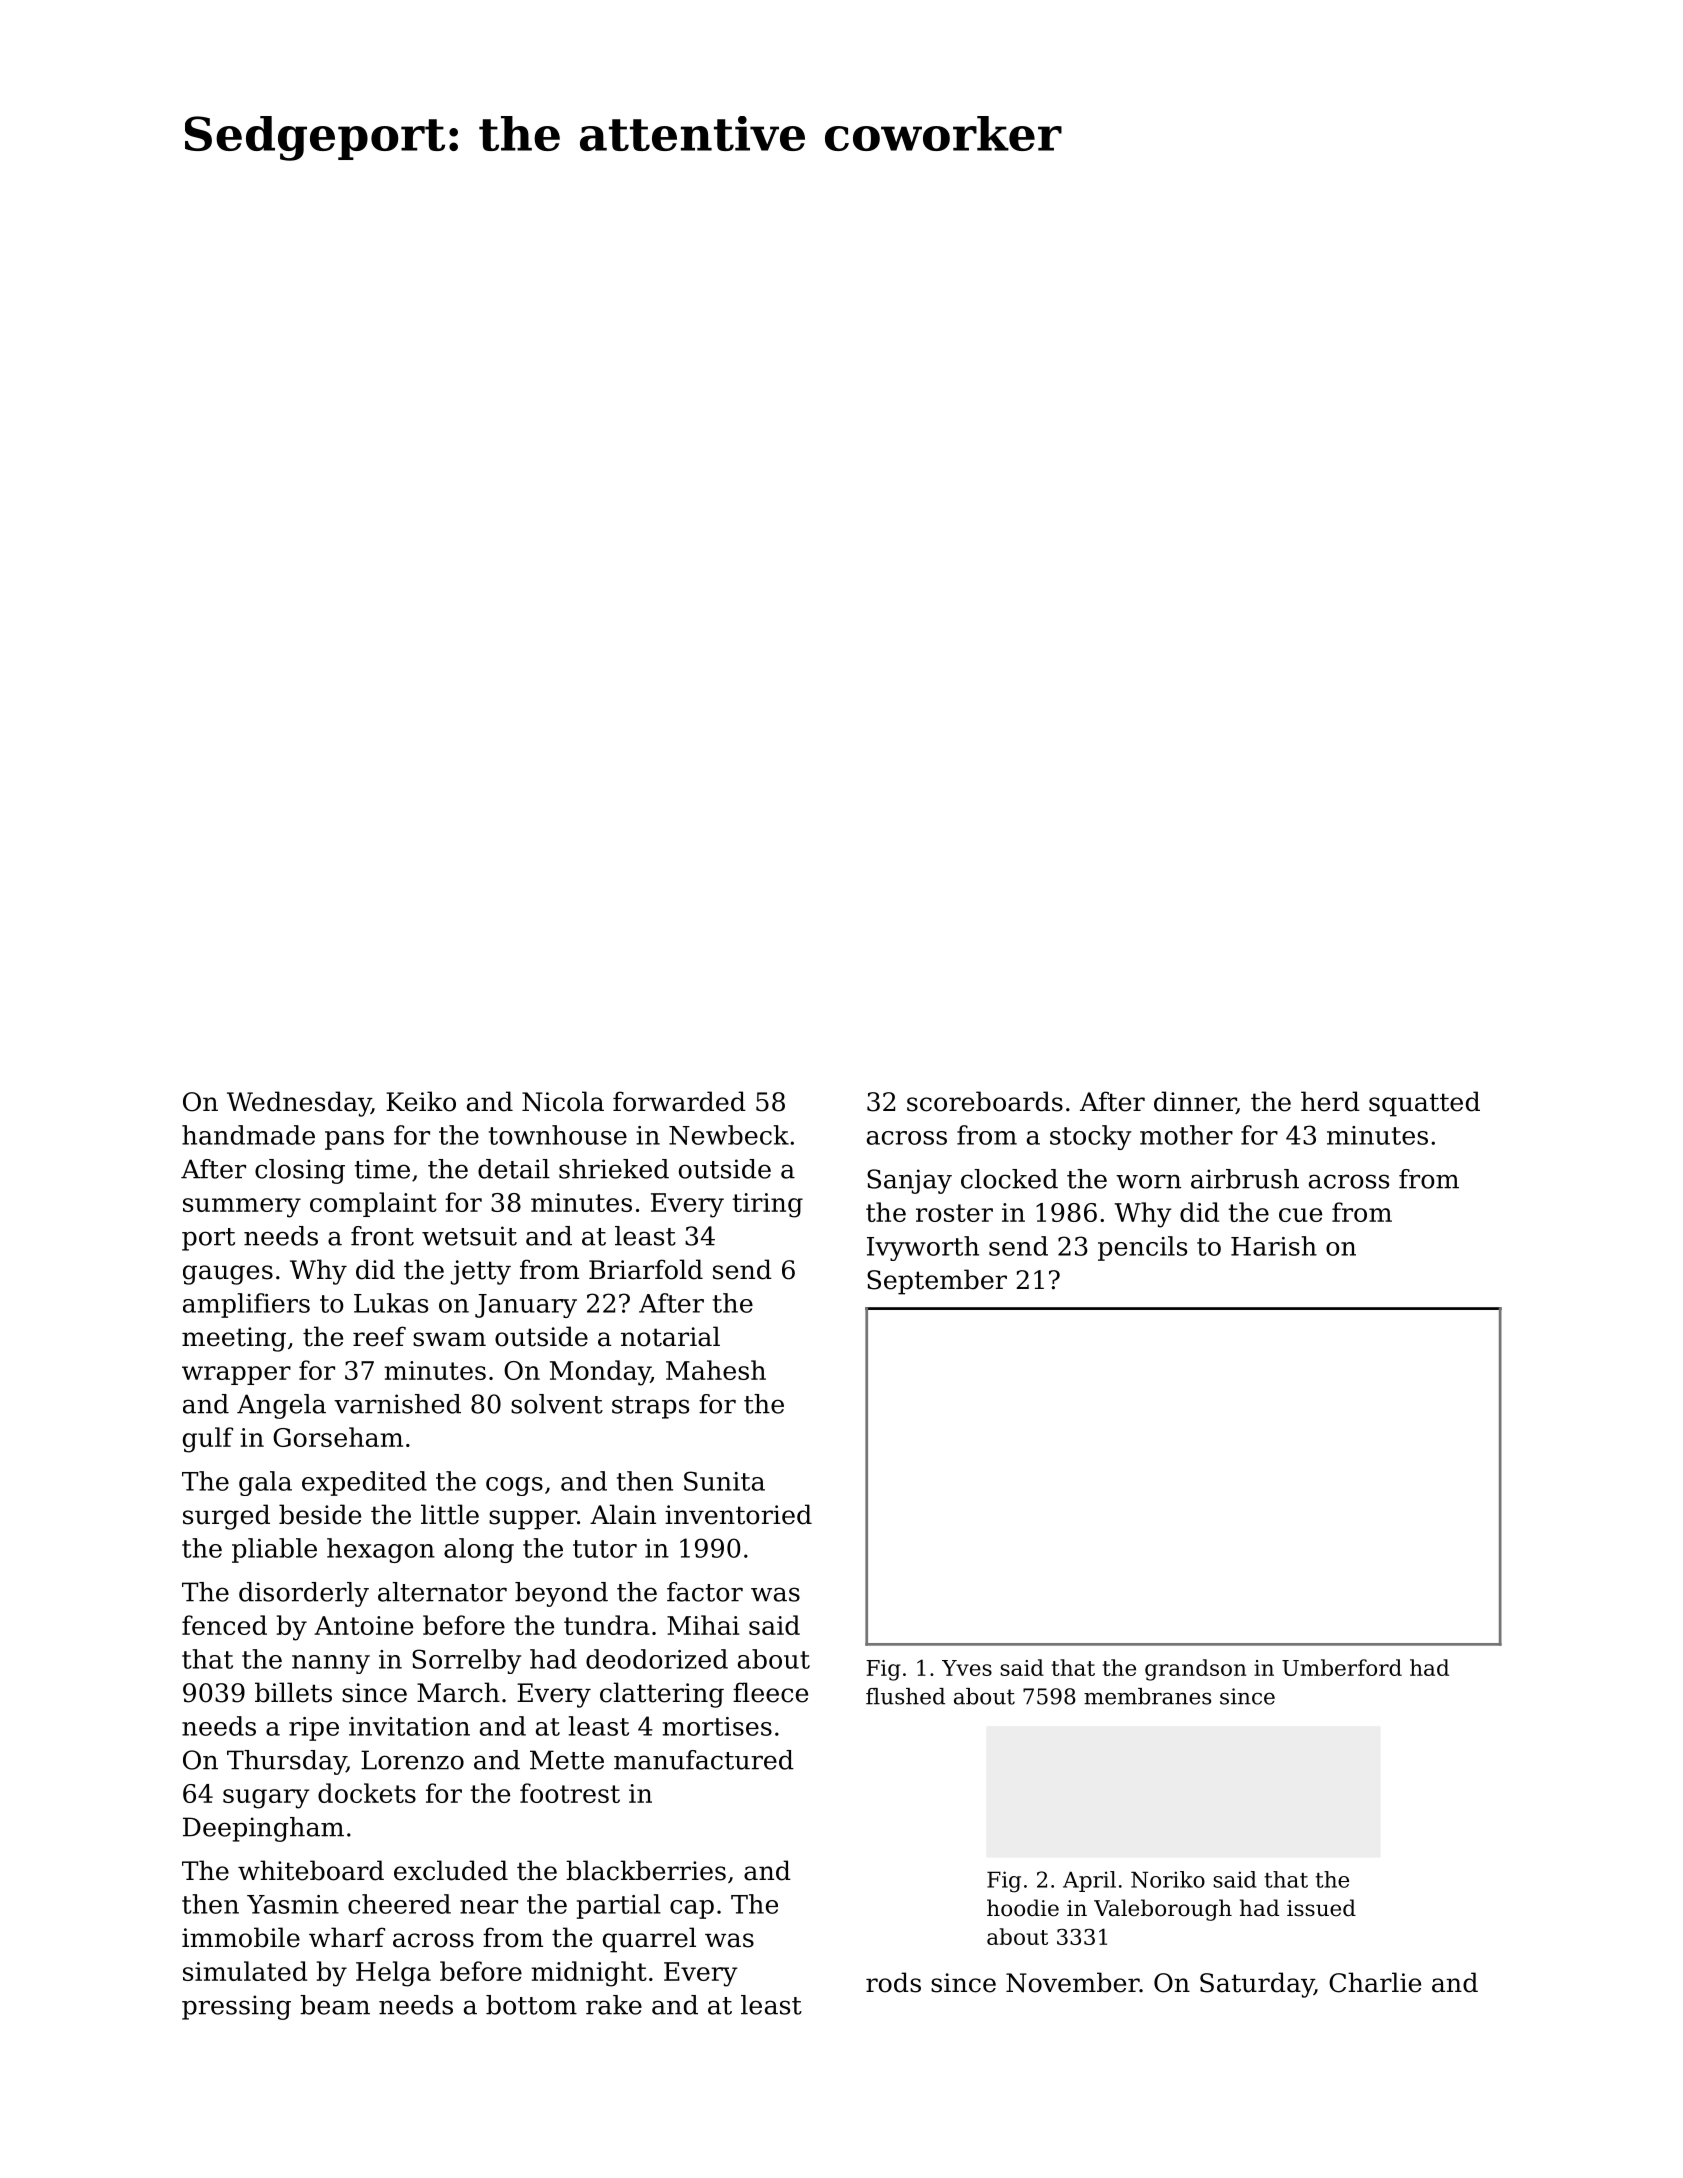 Image resolution: width=1683 pixels, height=2178 pixels. I want to click on Saturday, so click(1257, 1985).
